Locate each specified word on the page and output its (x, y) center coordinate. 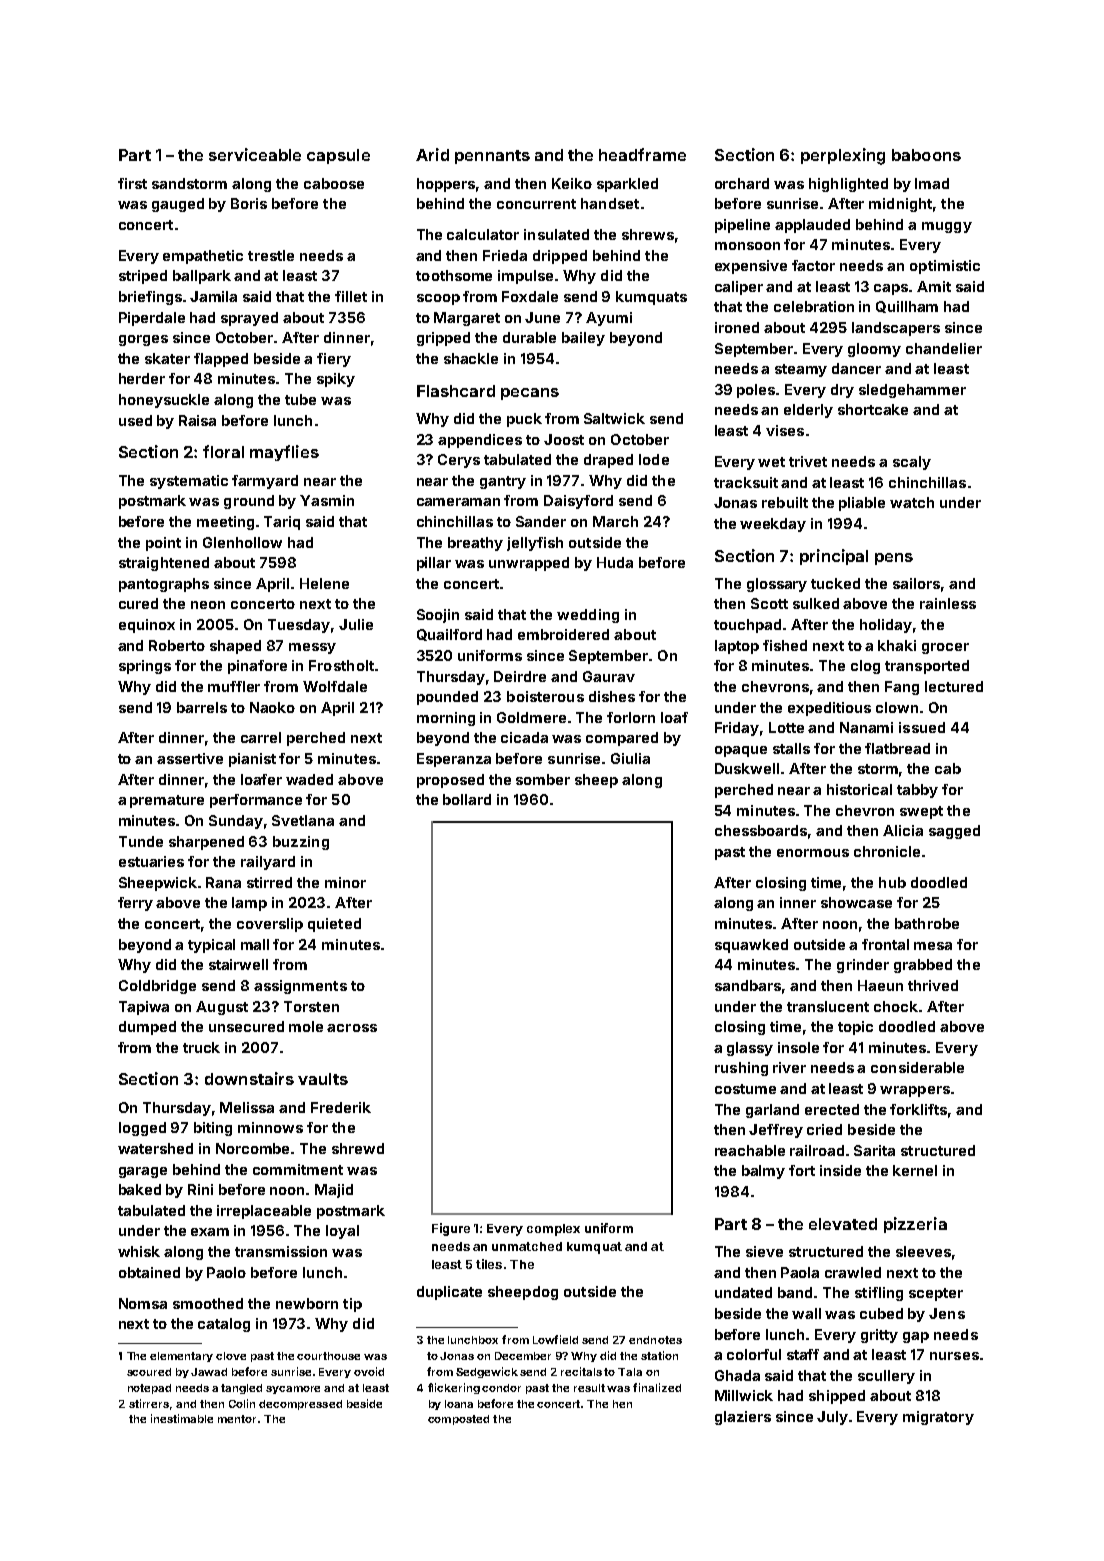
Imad (932, 183)
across (352, 1028)
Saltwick (614, 418)
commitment (298, 1169)
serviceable (255, 154)
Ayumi (609, 319)
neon (208, 605)
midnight (900, 205)
